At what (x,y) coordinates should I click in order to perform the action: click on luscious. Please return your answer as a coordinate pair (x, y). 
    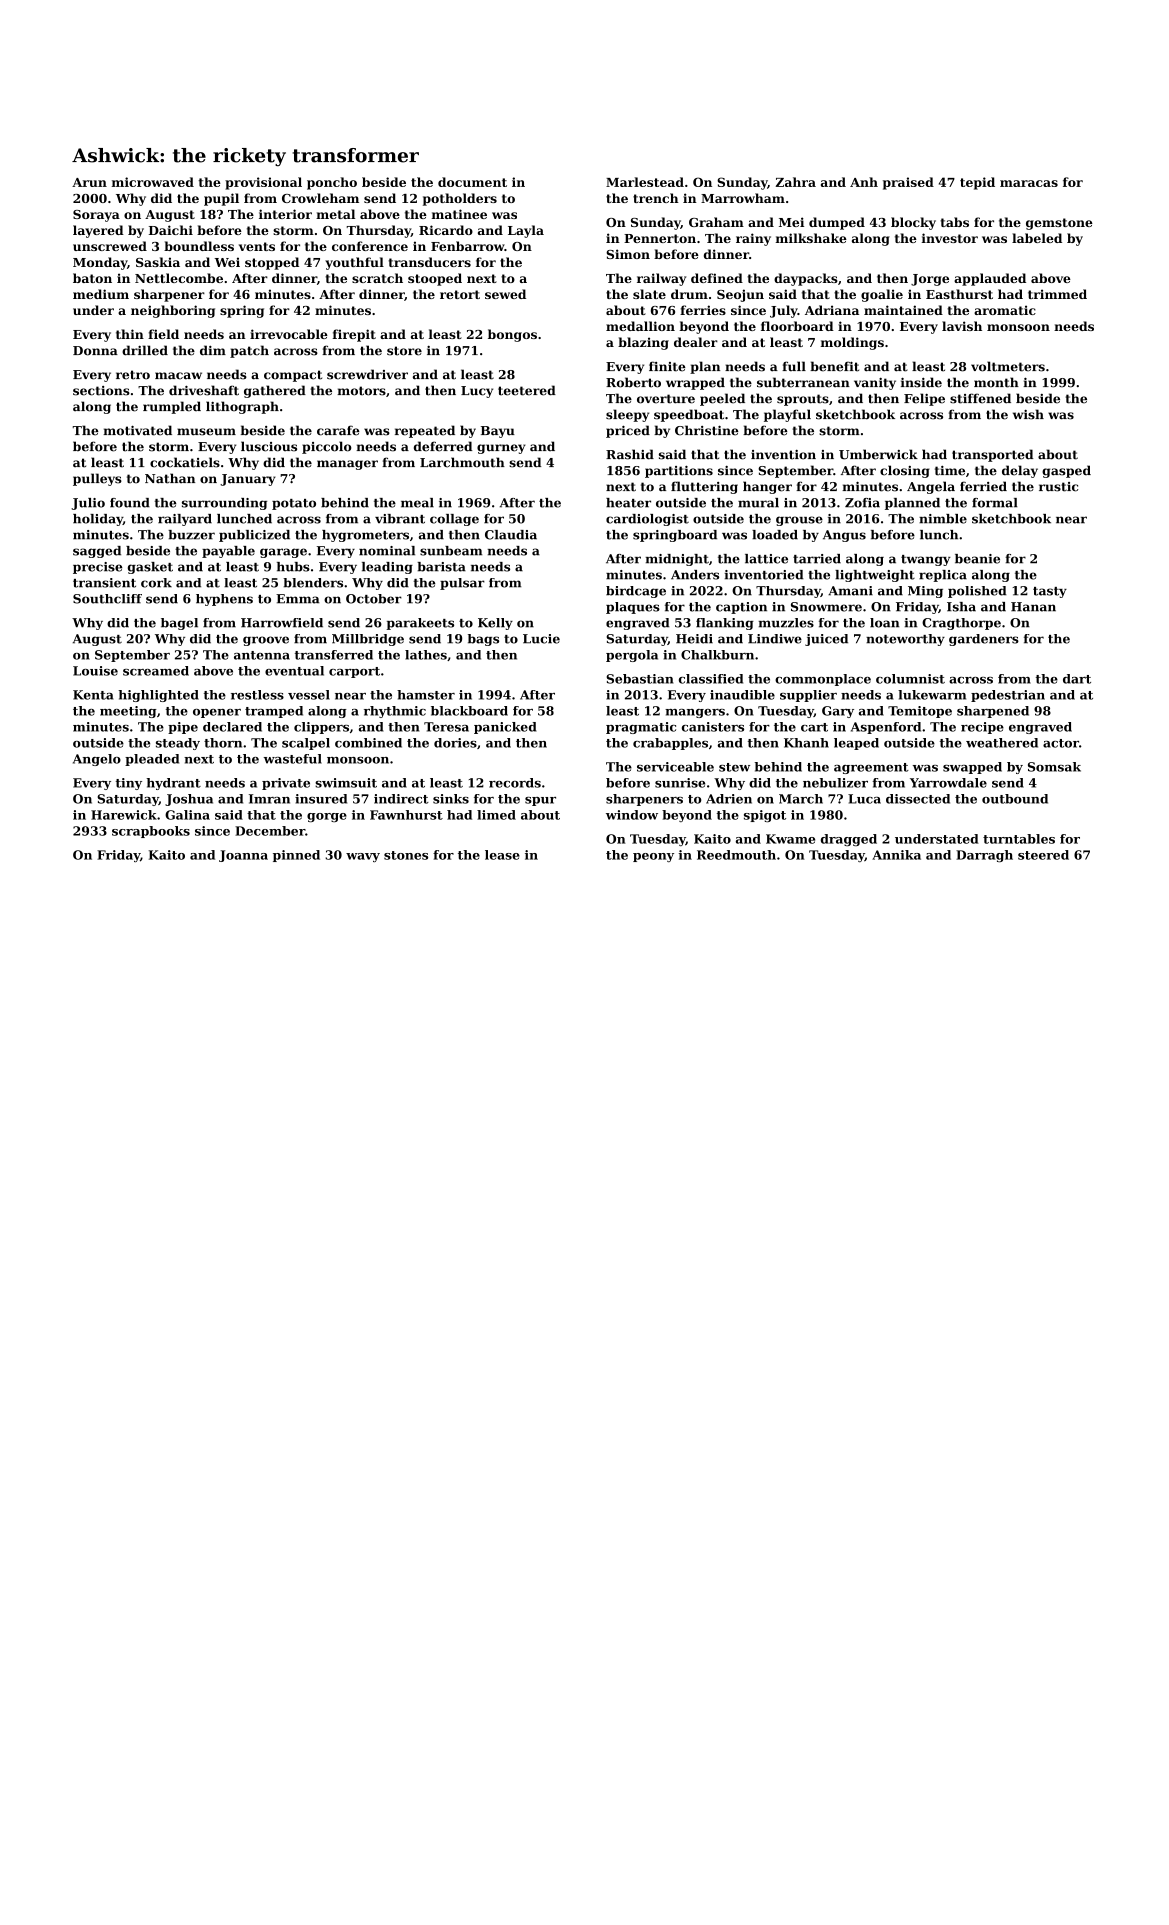
    Looking at the image, I should click on (269, 446).
